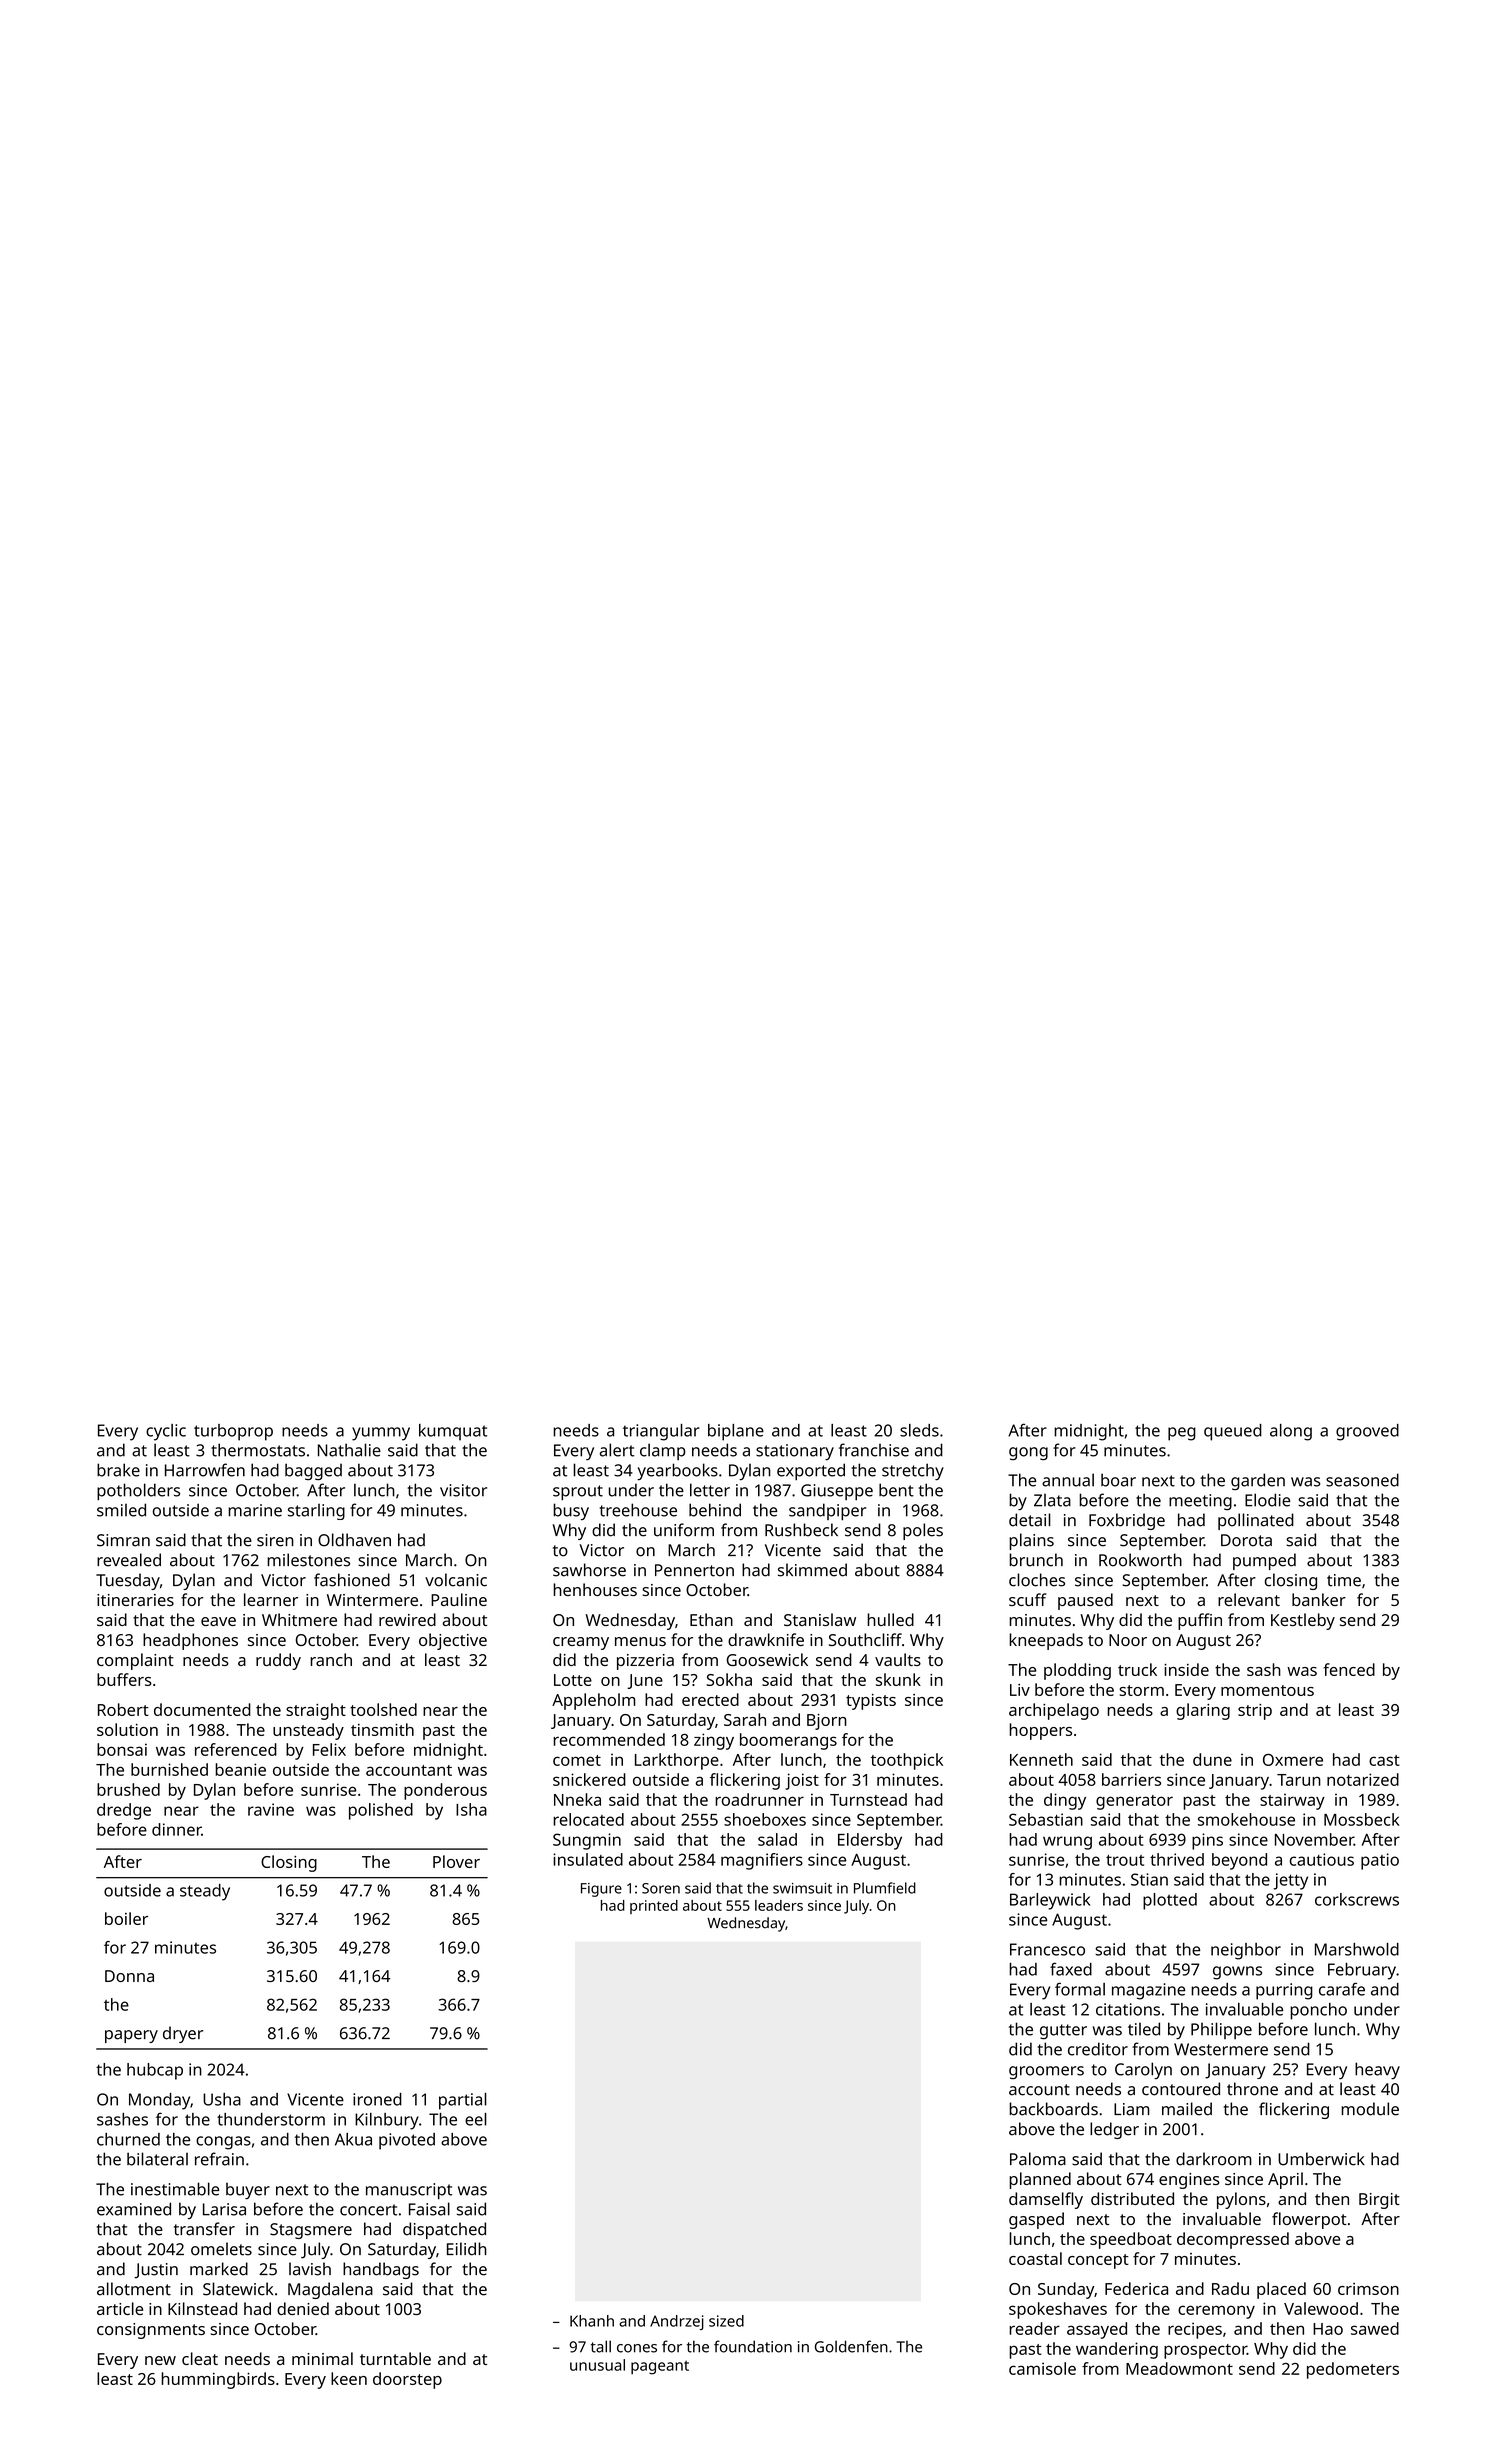 The image size is (1496, 2464). What do you see at coordinates (476, 2119) in the screenshot?
I see `eel` at bounding box center [476, 2119].
